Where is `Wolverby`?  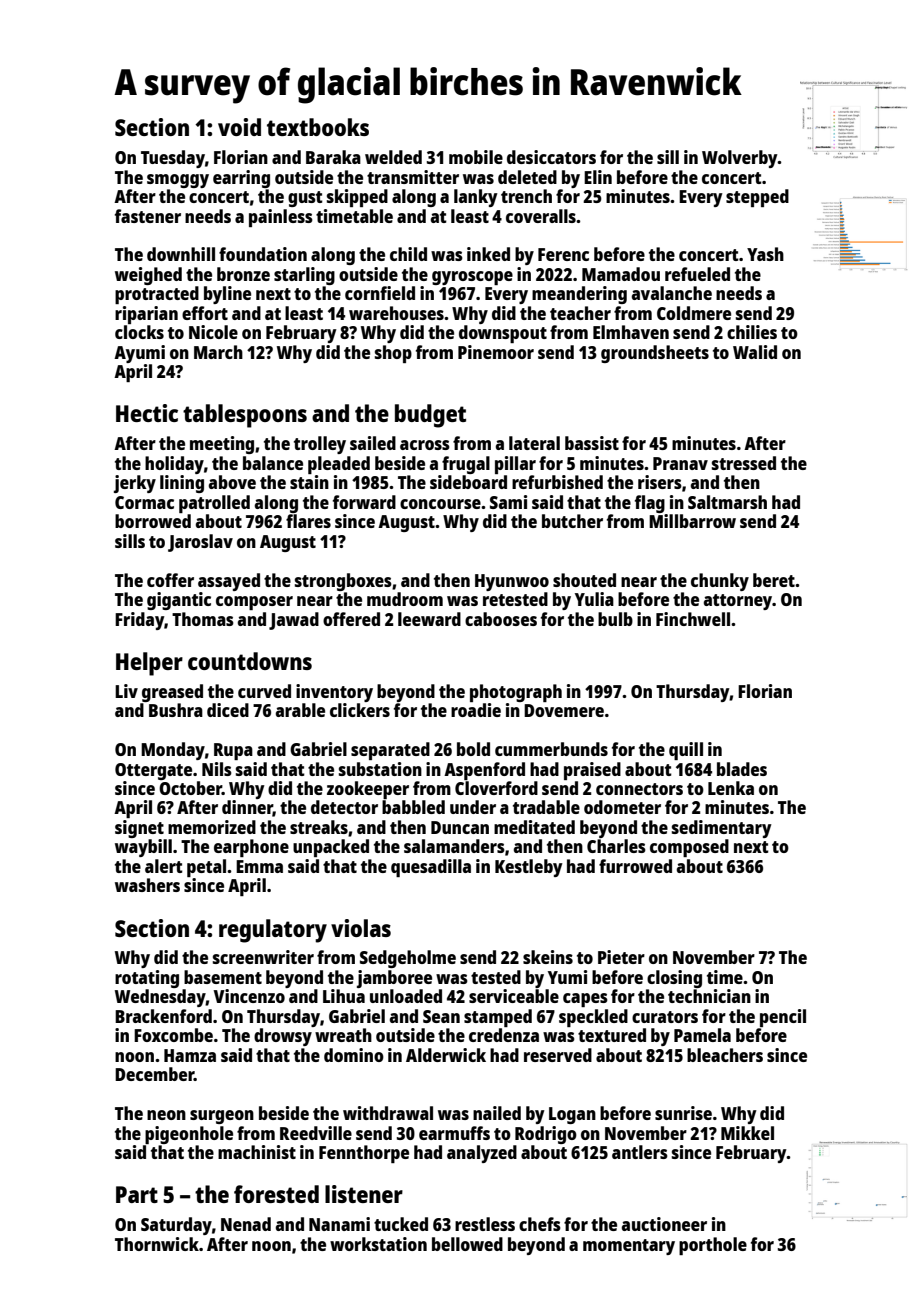 Wolverby is located at coordinates (740, 159).
